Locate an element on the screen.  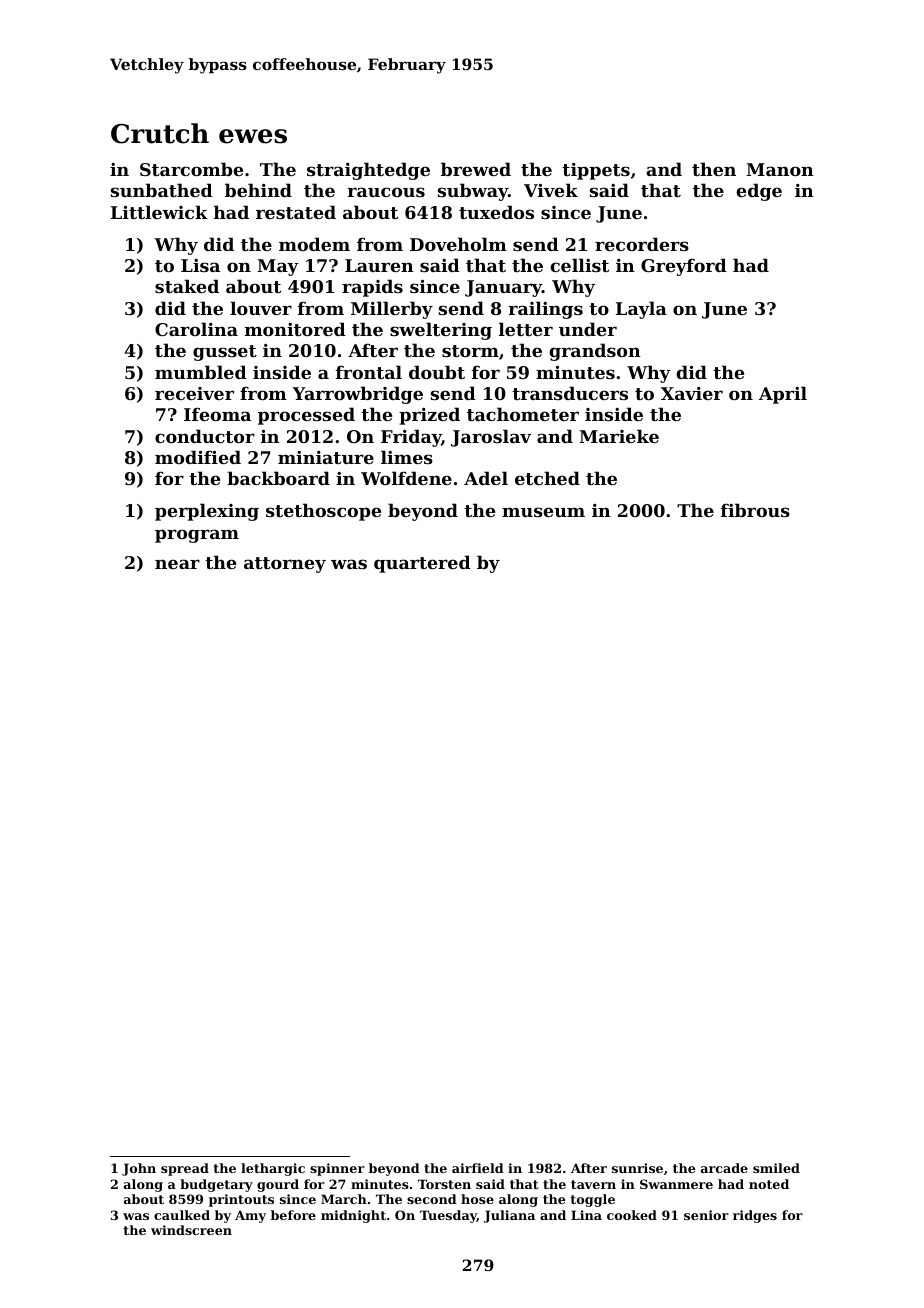
raucous is located at coordinates (386, 192).
